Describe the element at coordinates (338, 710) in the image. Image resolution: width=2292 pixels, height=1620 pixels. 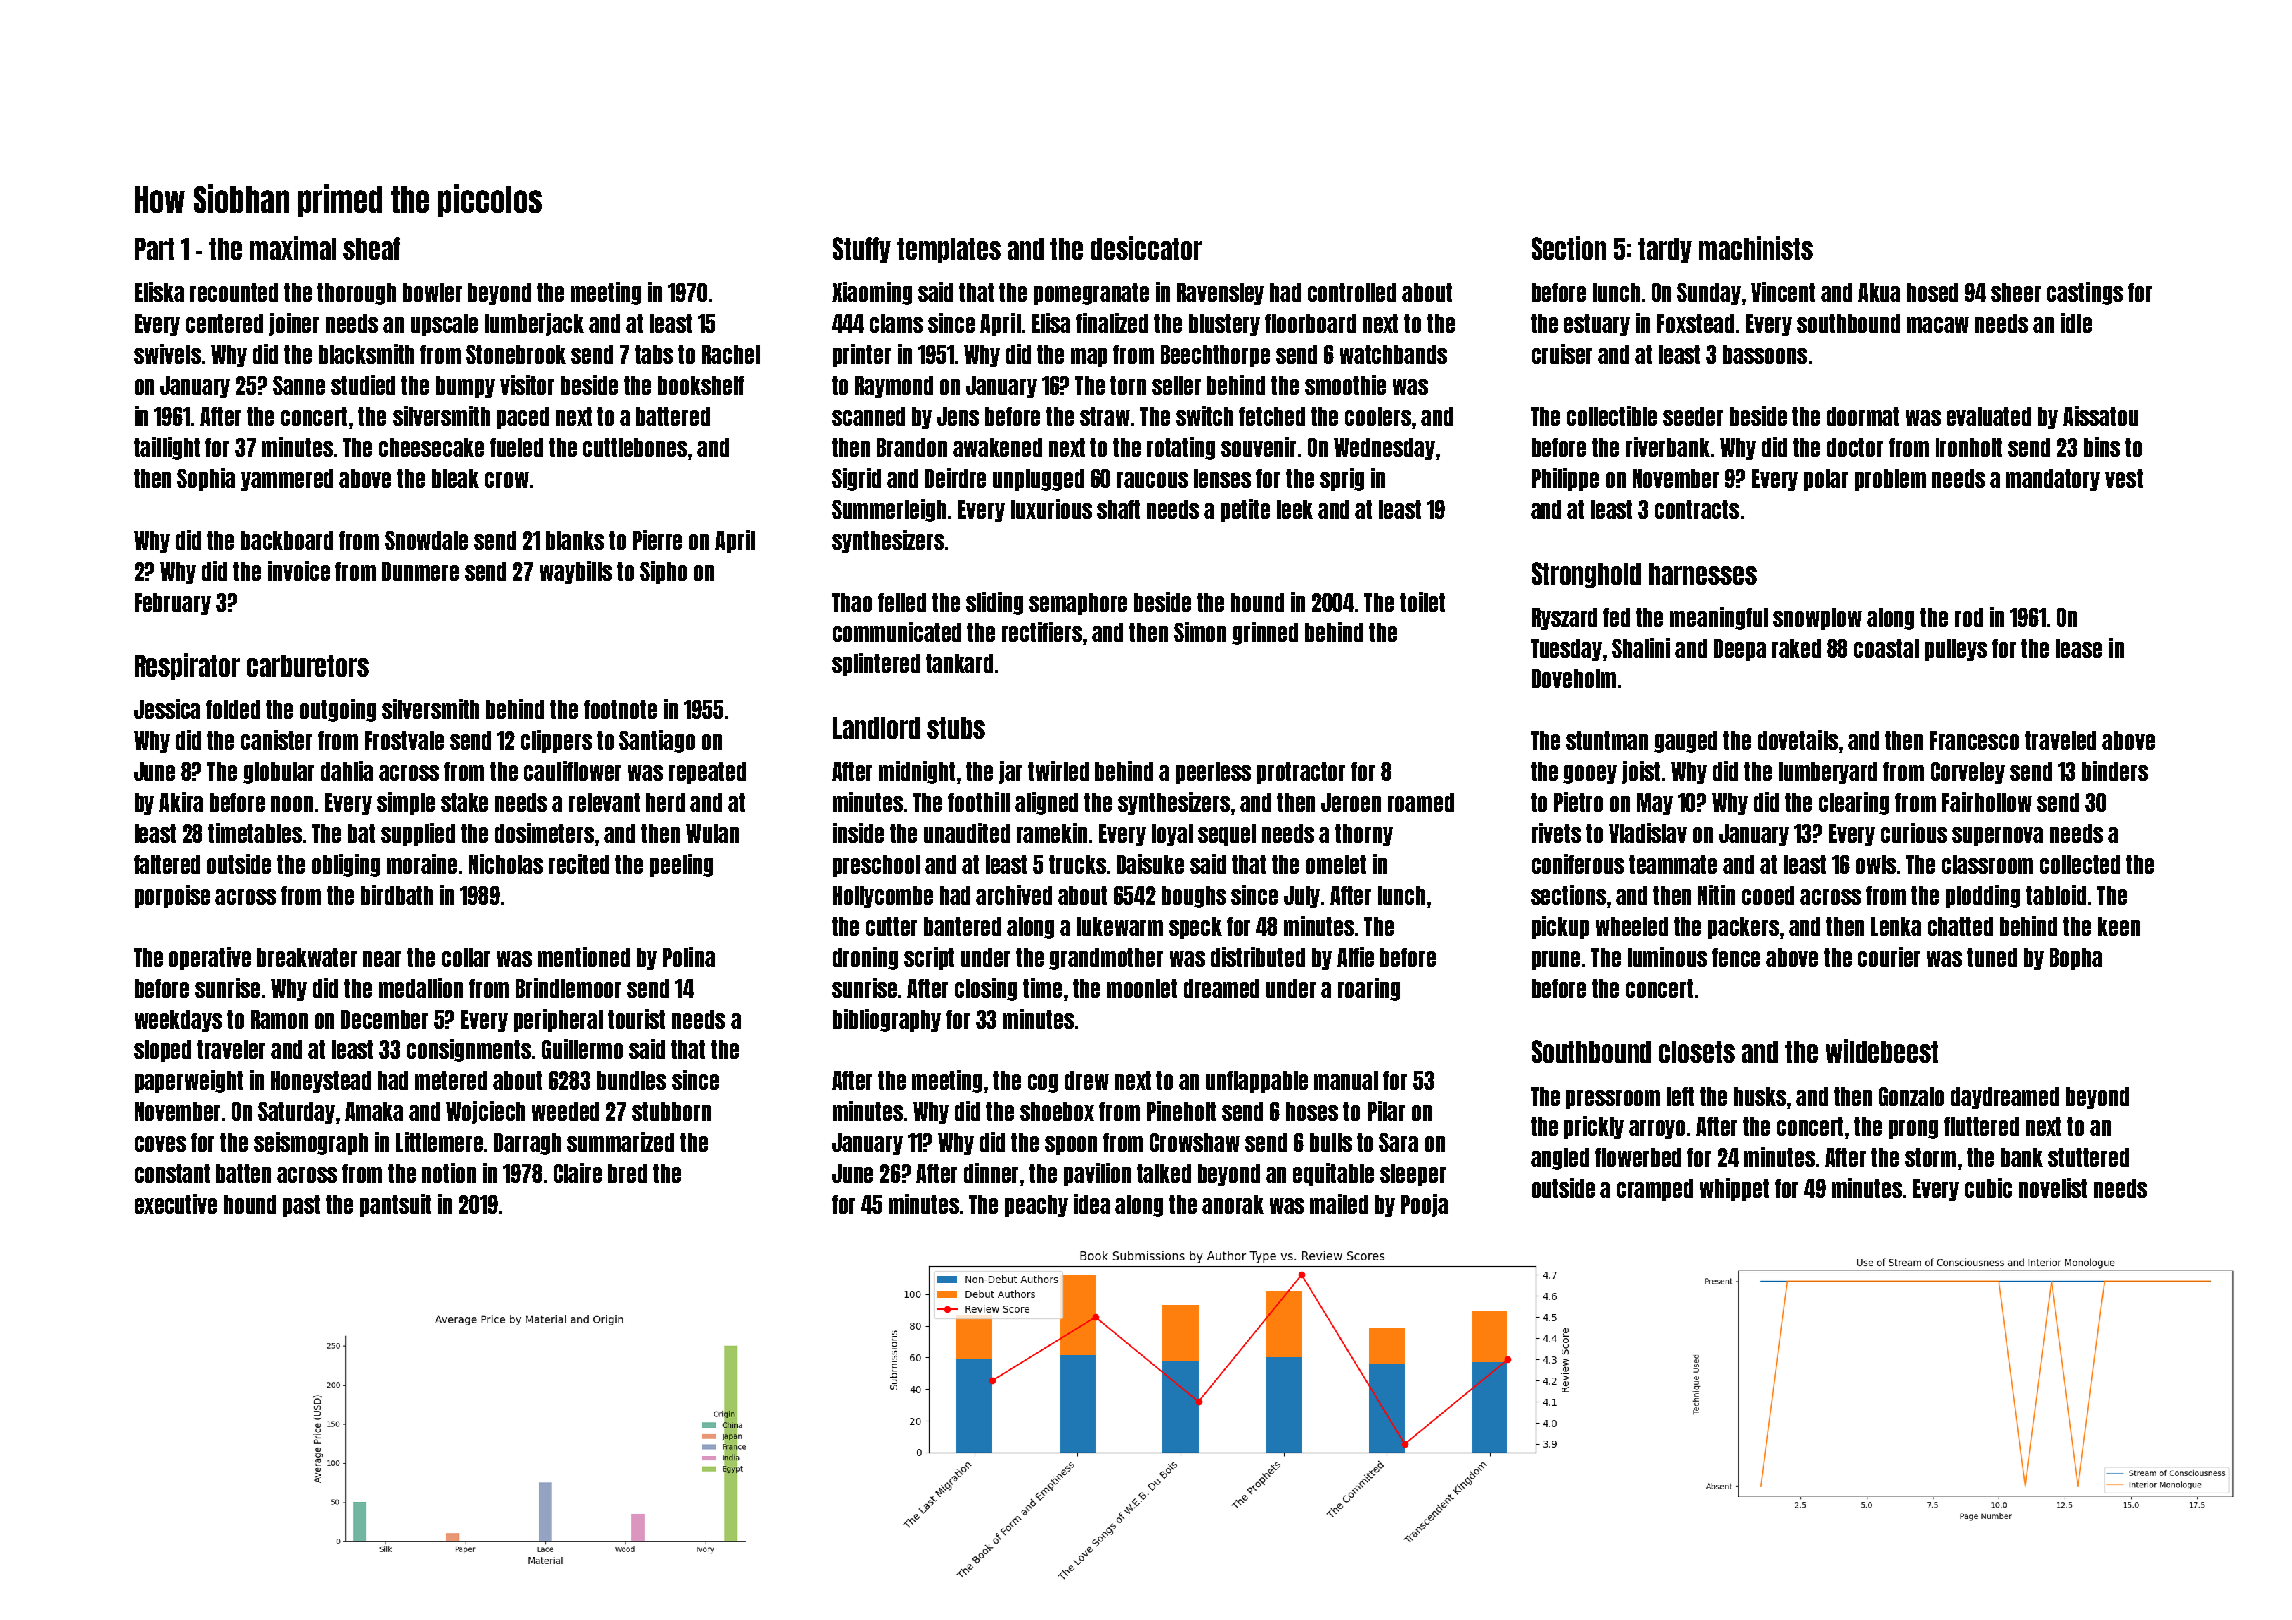
I see `outgoing` at that location.
